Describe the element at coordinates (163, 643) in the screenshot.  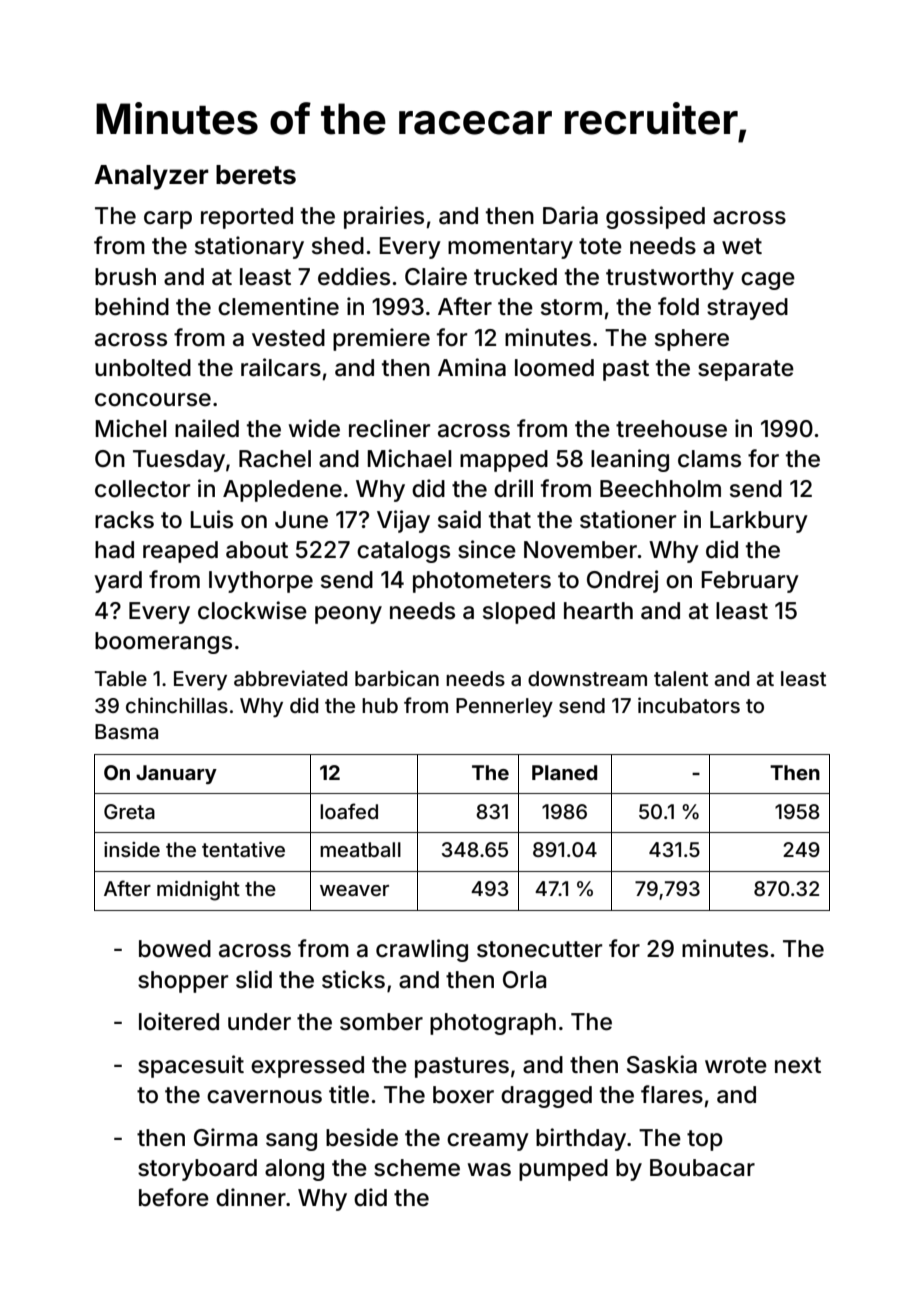
I see `boomerangs` at that location.
